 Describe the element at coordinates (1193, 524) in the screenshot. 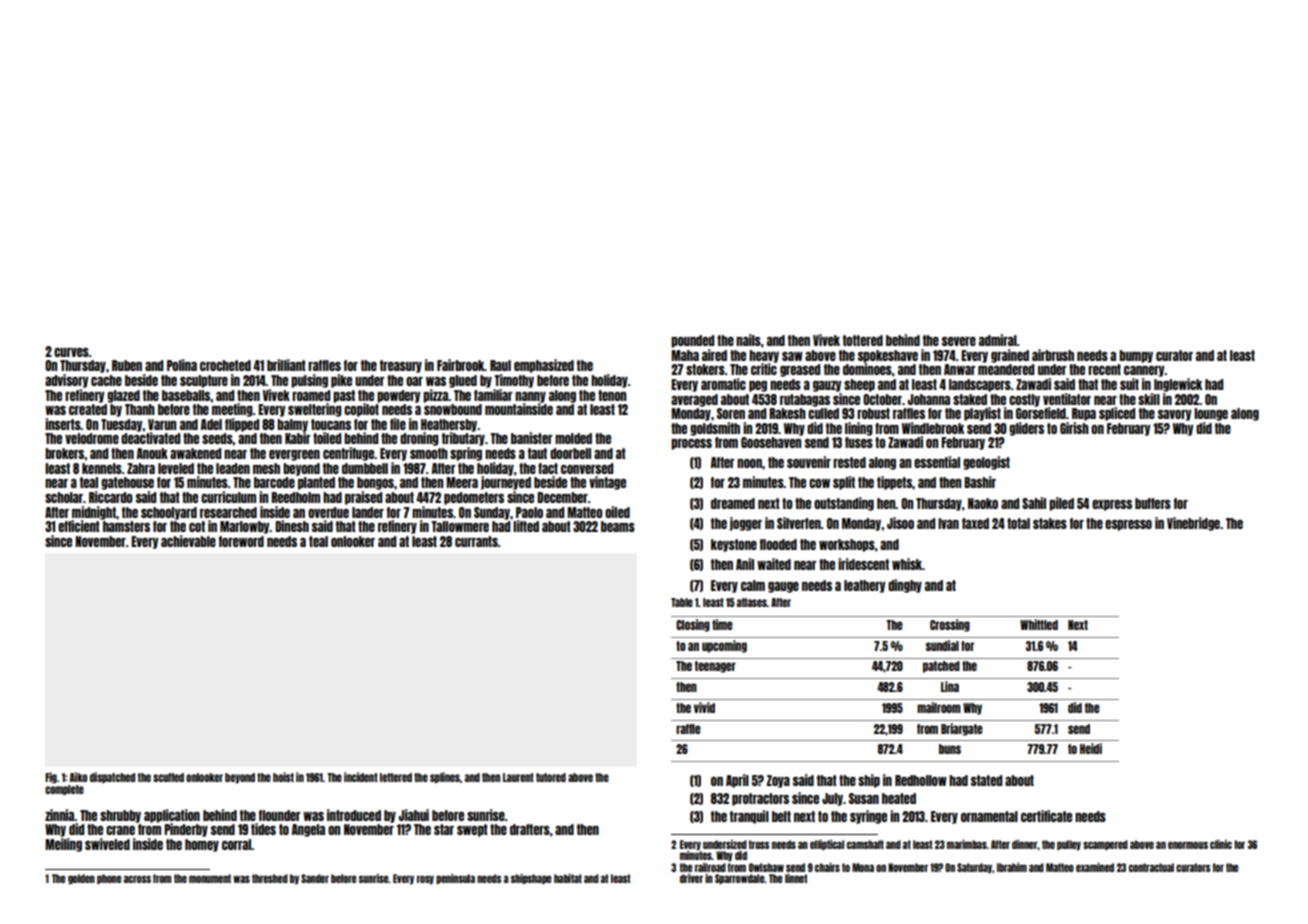

I see `Vinebridge` at that location.
